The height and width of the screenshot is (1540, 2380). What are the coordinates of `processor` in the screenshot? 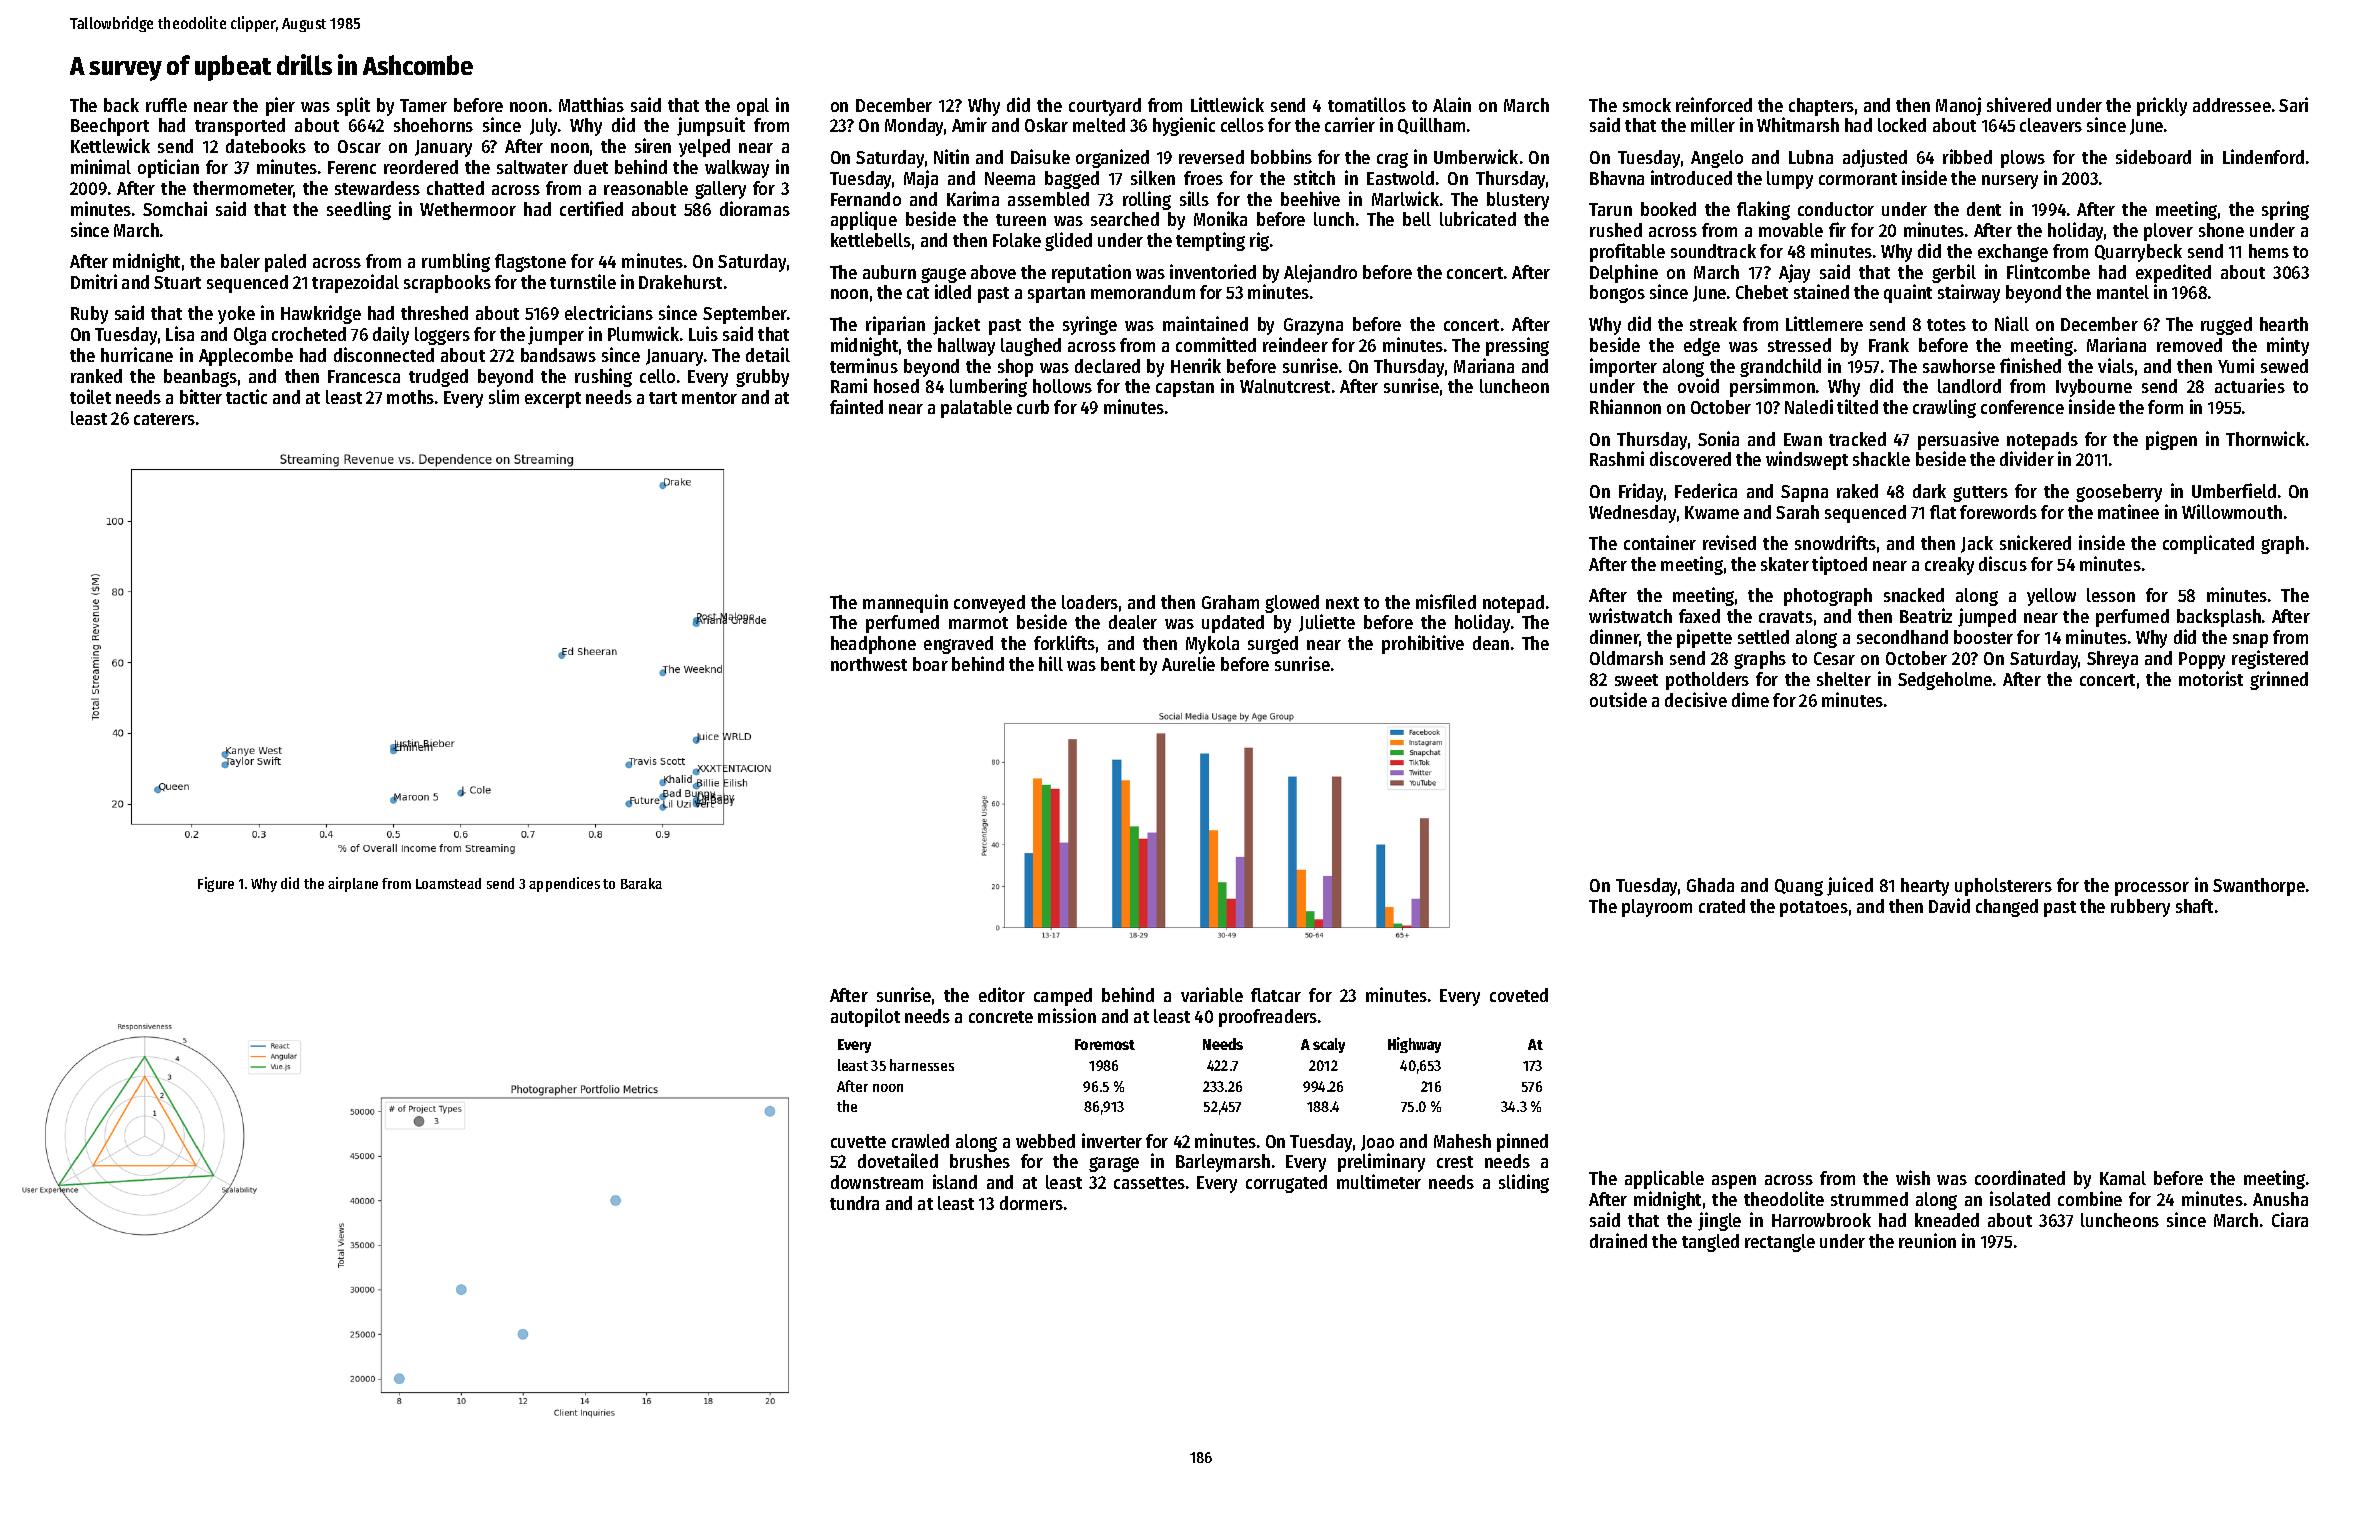 It's located at (2152, 889).
